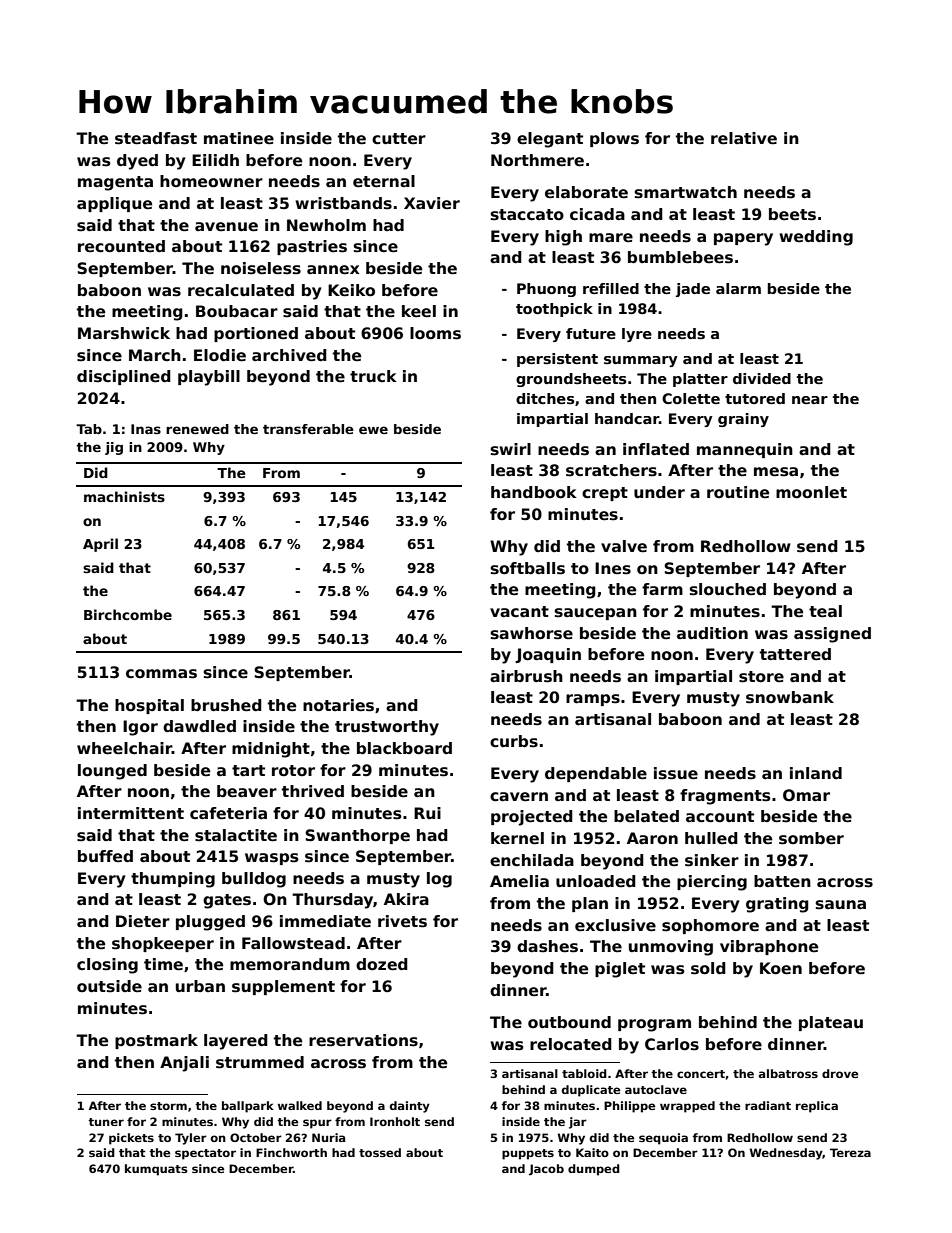  I want to click on lyre, so click(637, 335).
